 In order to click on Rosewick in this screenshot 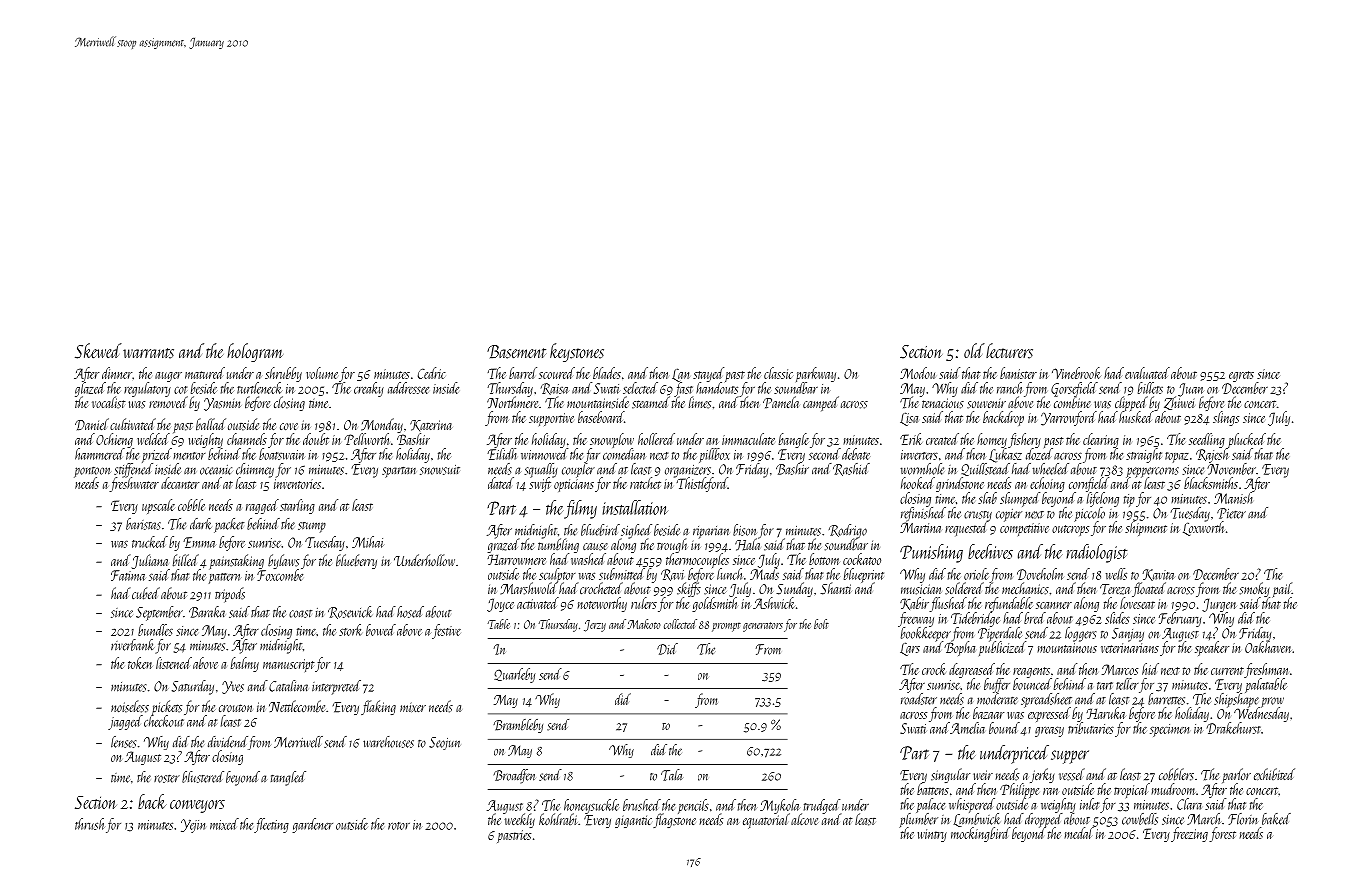, I will do `click(350, 612)`.
